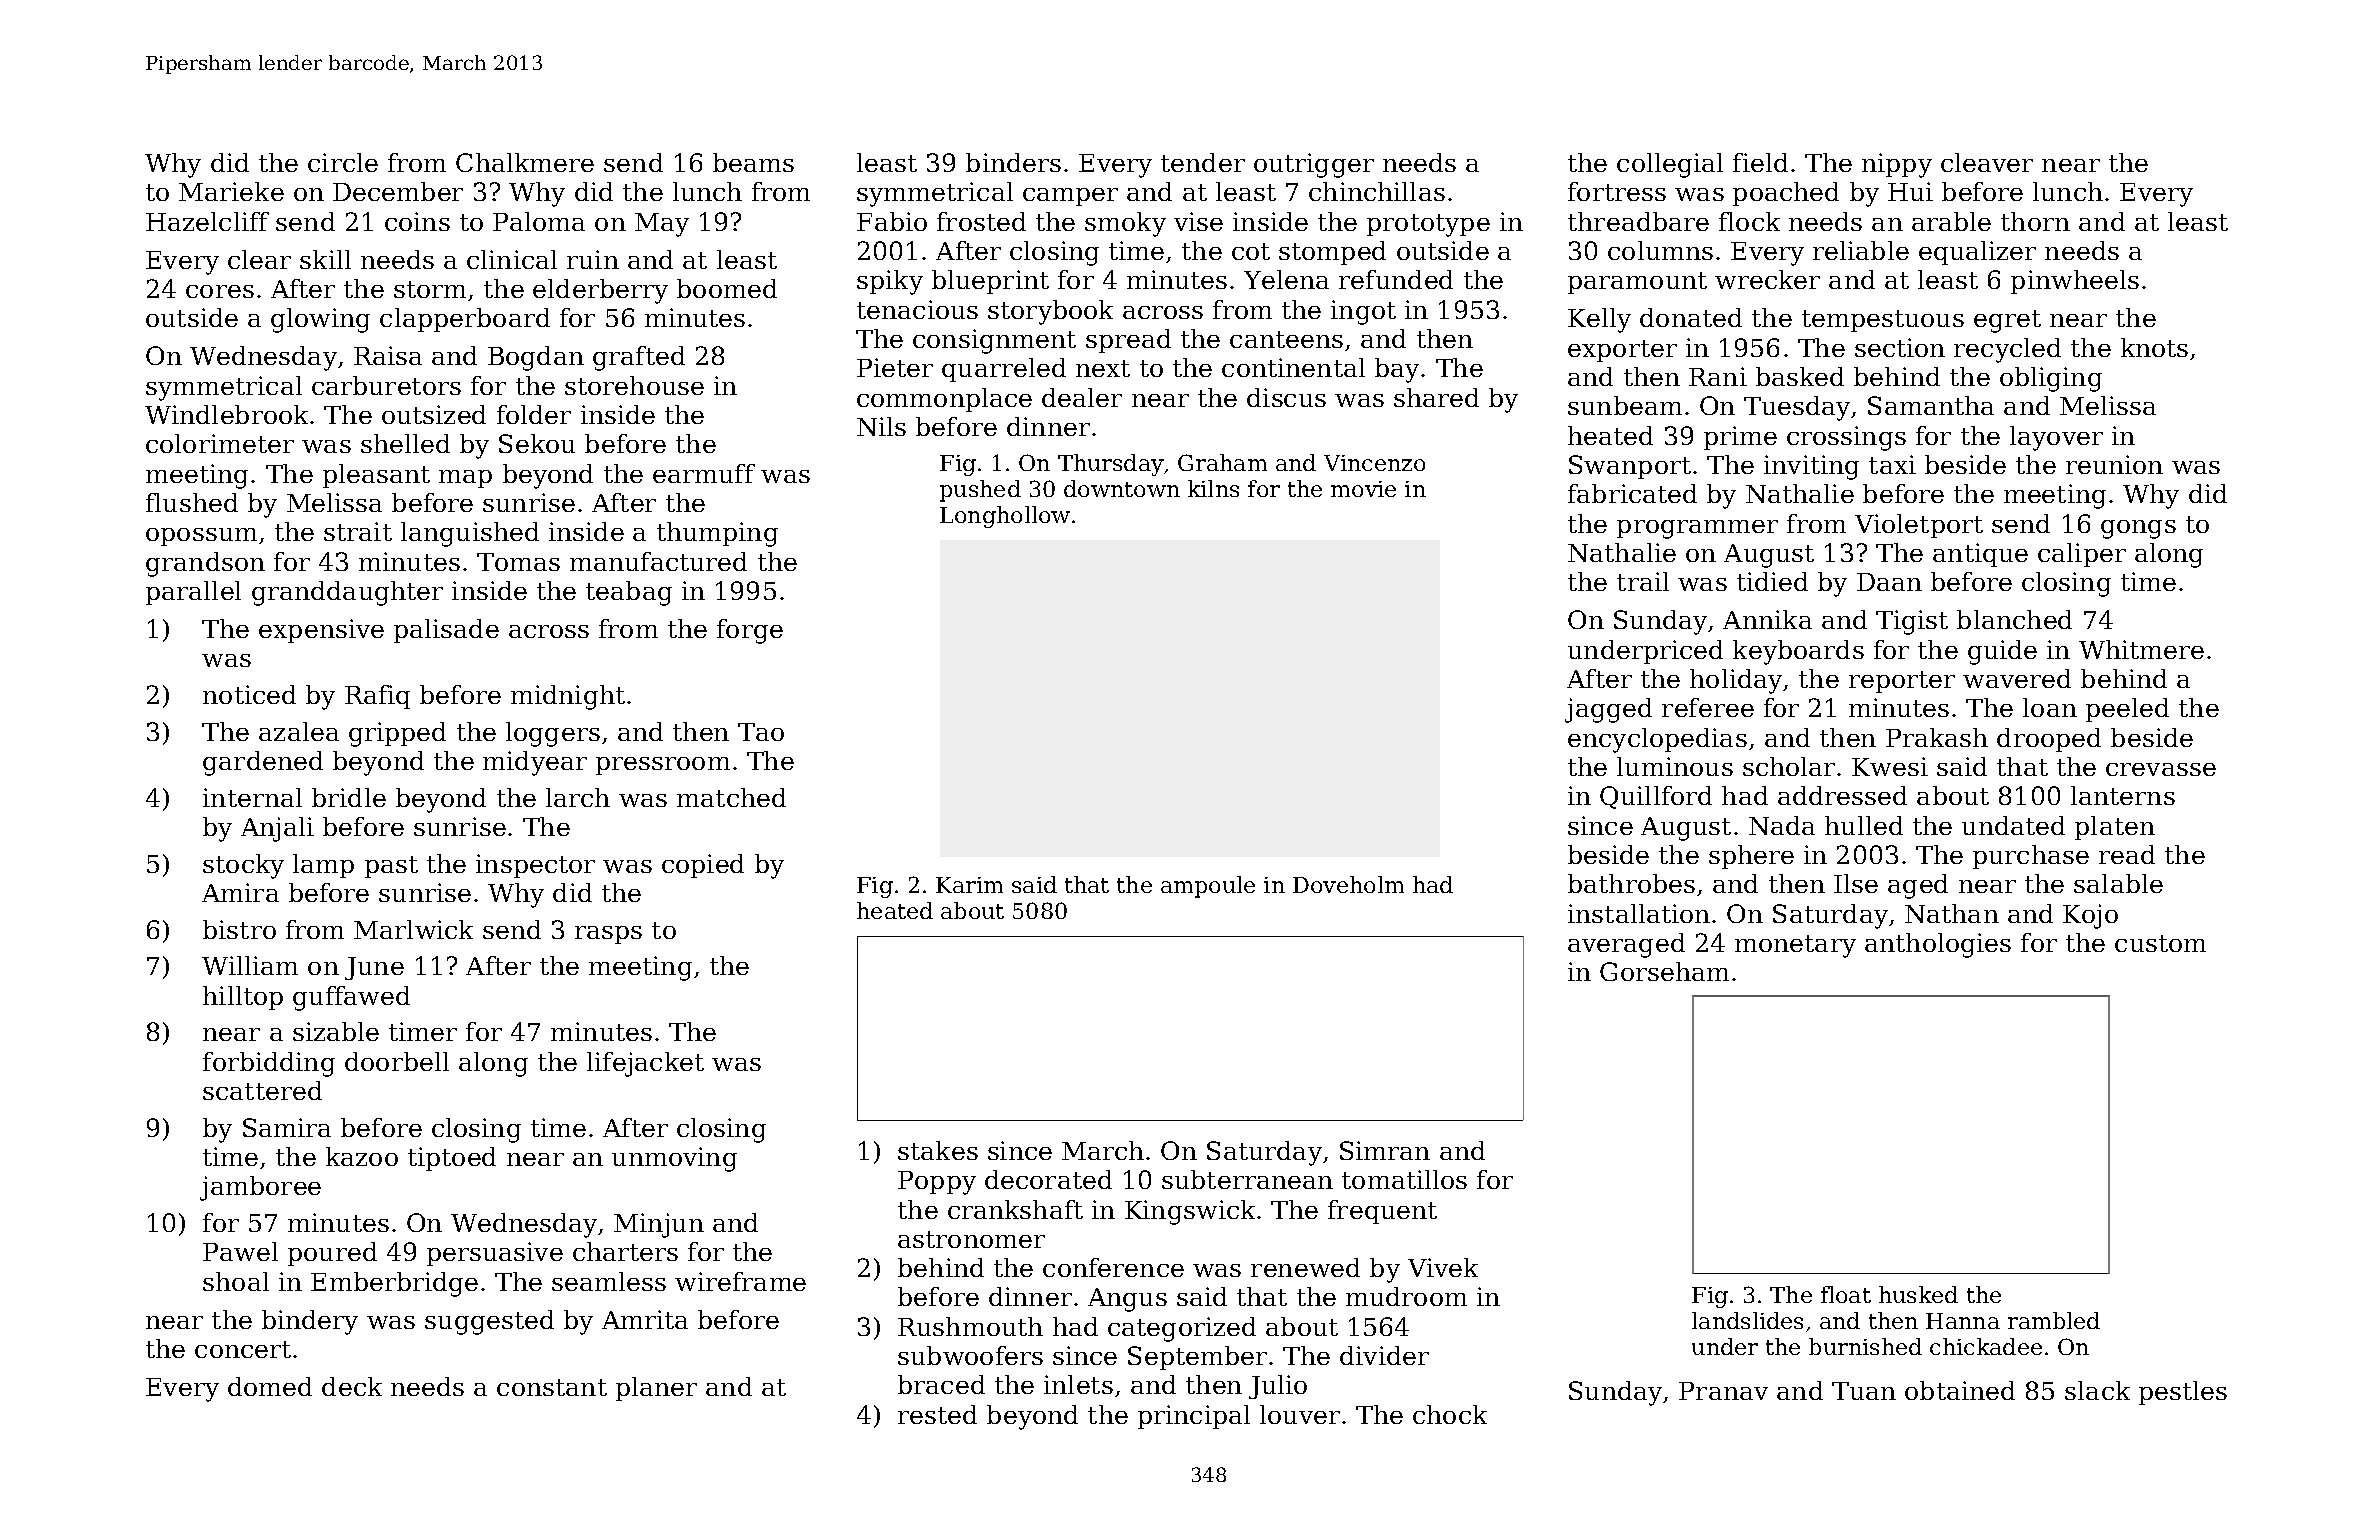 The width and height of the document is (2380, 1540). What do you see at coordinates (568, 697) in the document?
I see `midnight` at bounding box center [568, 697].
